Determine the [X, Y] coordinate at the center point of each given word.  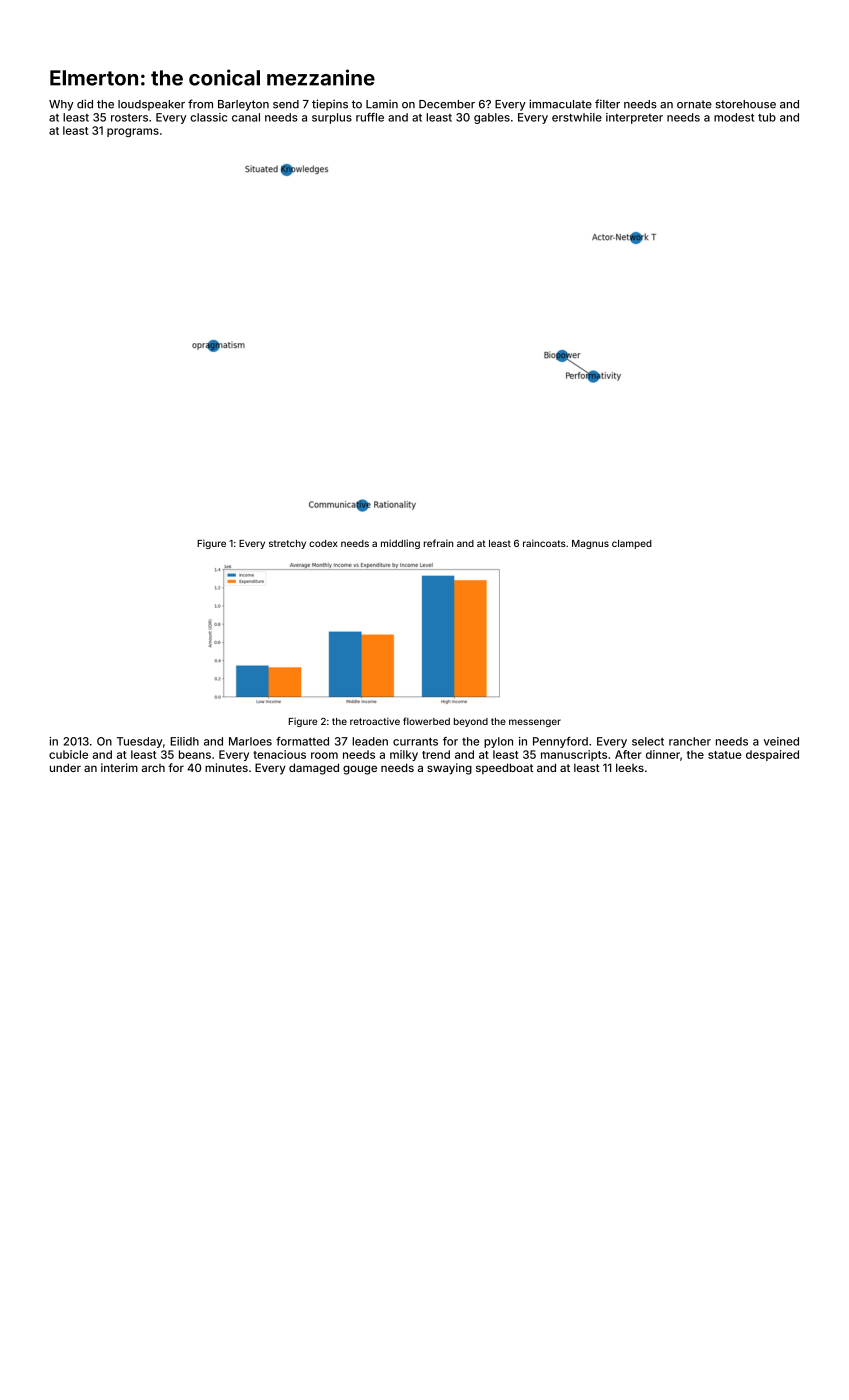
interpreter [634, 118]
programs [133, 132]
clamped [632, 544]
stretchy [287, 544]
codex [323, 543]
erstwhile [577, 117]
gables [492, 118]
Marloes [250, 741]
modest [734, 117]
